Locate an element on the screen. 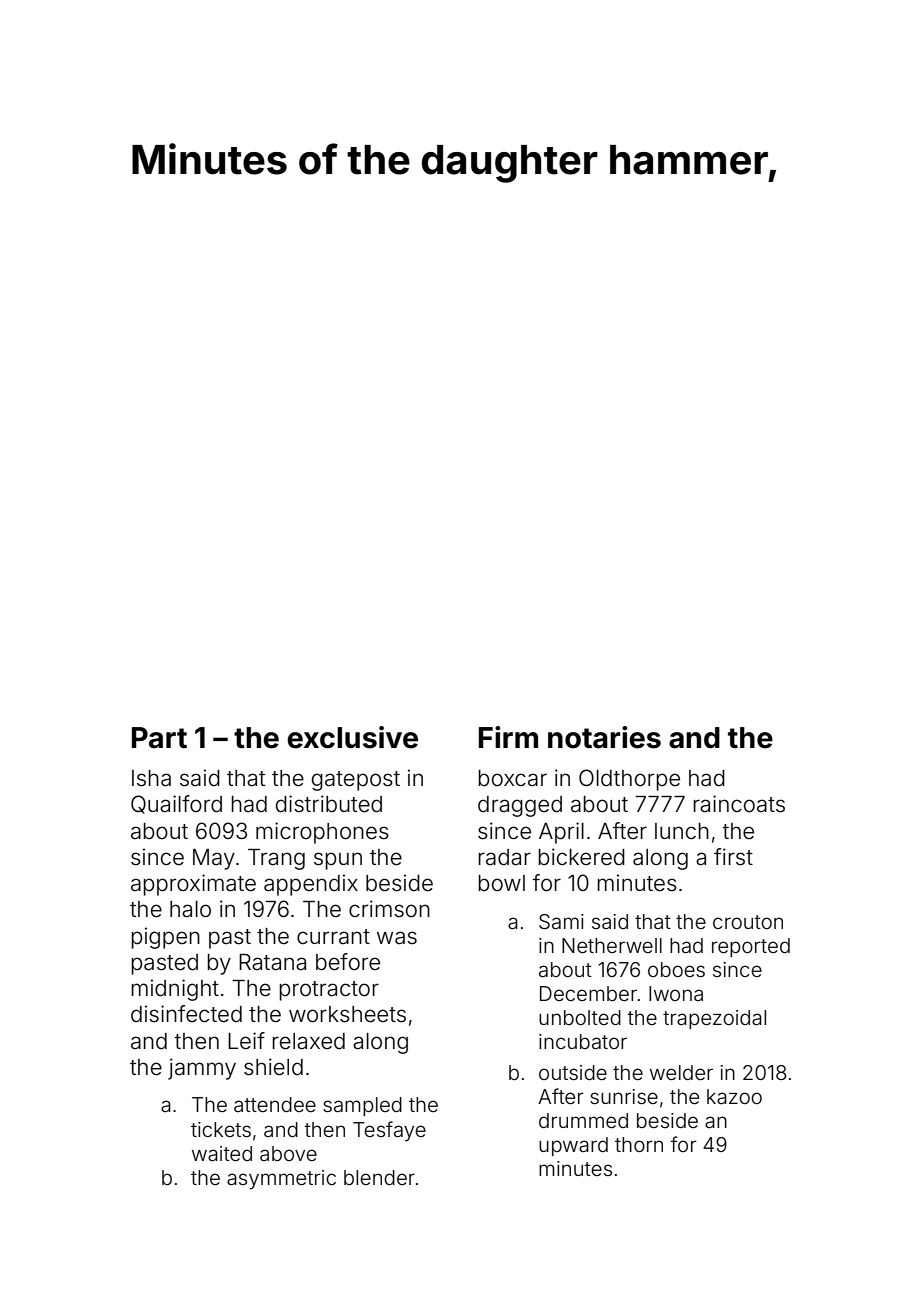  Firm is located at coordinates (508, 737).
